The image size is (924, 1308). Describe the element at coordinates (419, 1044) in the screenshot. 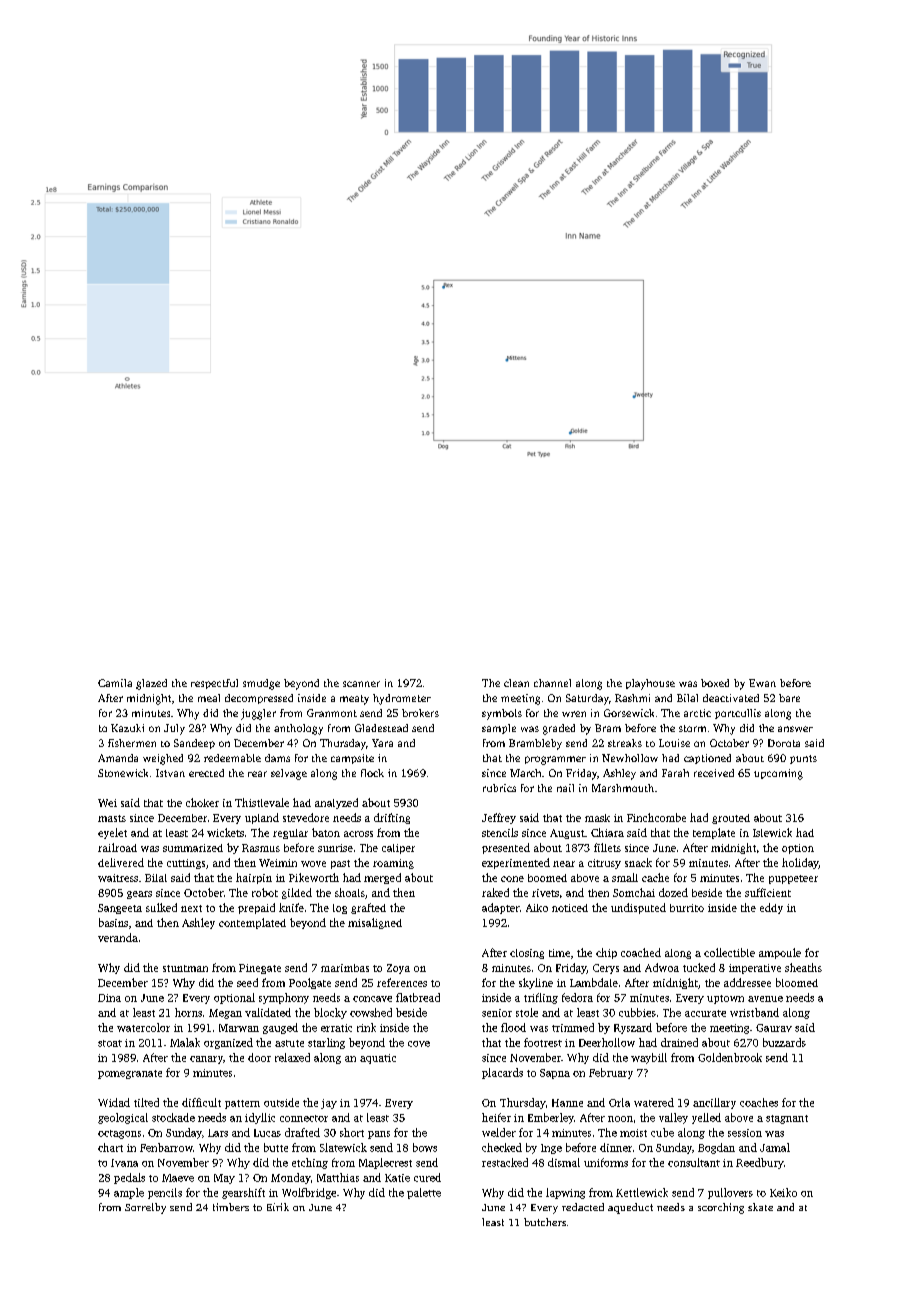

I see `cove` at that location.
